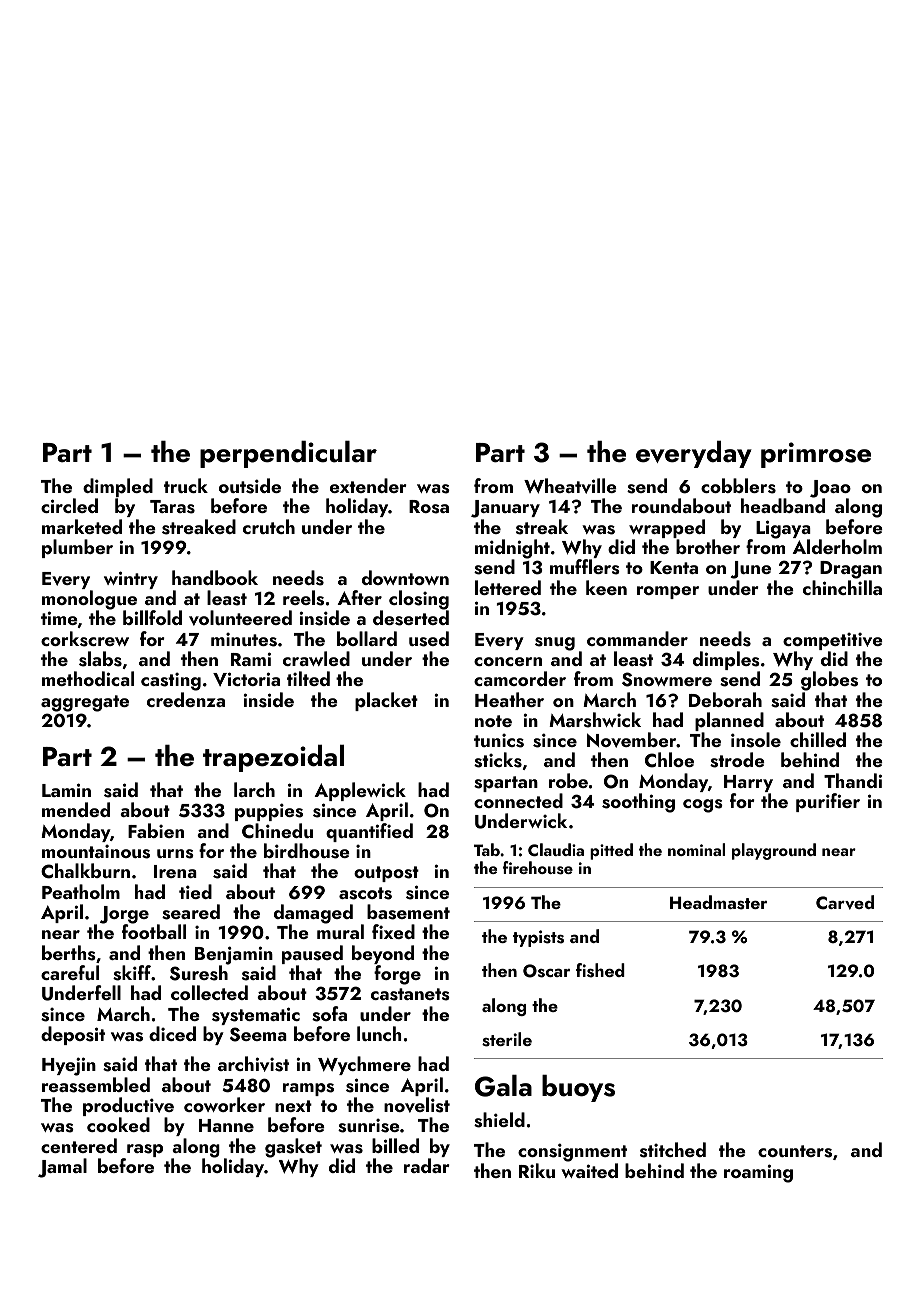 This page has height=1308, width=924. Describe the element at coordinates (429, 507) in the page. I see `Rosa` at that location.
